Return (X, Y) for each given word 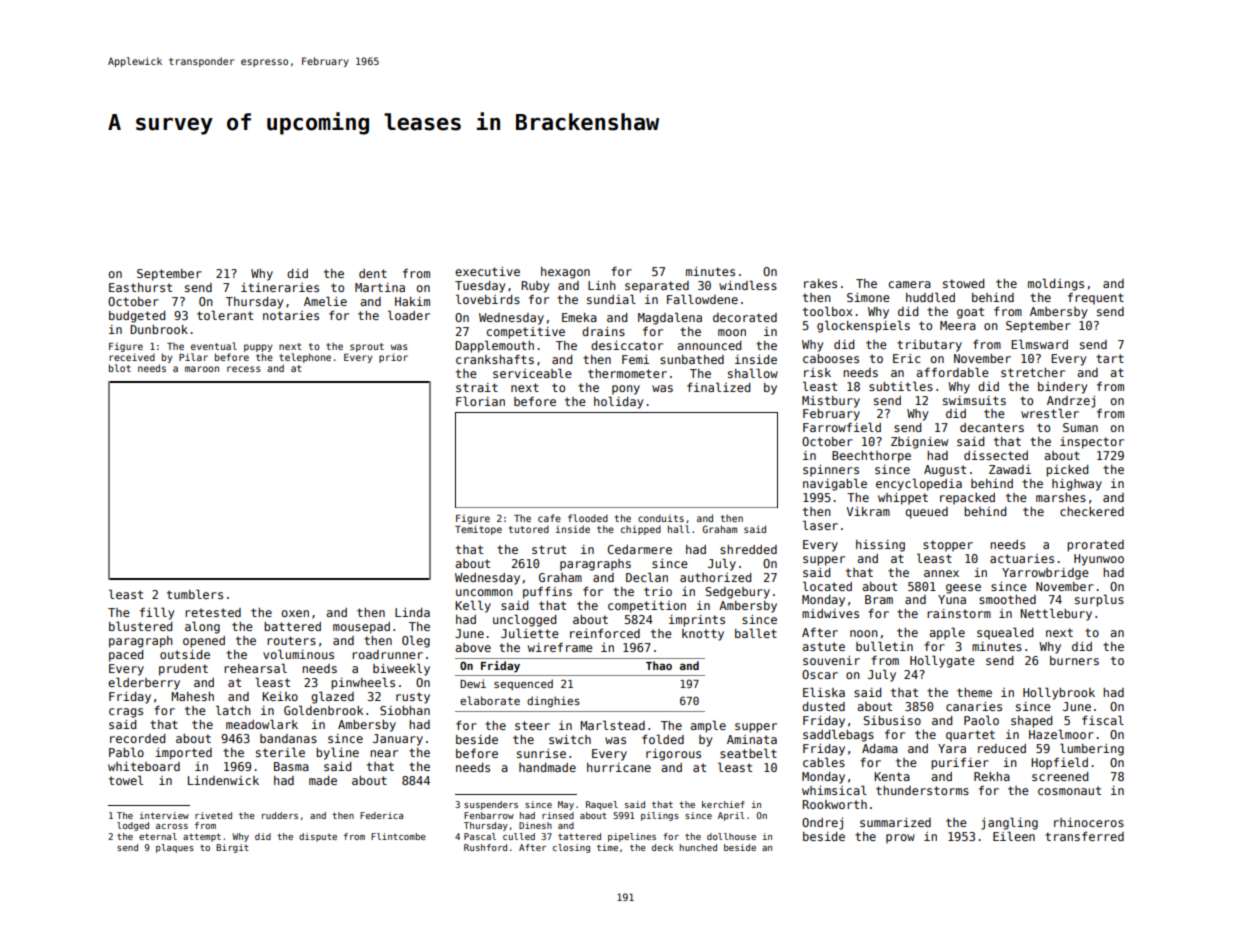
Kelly (473, 606)
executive (487, 271)
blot (120, 368)
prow (900, 839)
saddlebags (838, 735)
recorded (137, 738)
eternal (158, 836)
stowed (963, 283)
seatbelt (748, 753)
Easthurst (140, 287)
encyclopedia (919, 484)
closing (571, 848)
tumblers (195, 594)
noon (864, 633)
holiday (618, 402)
